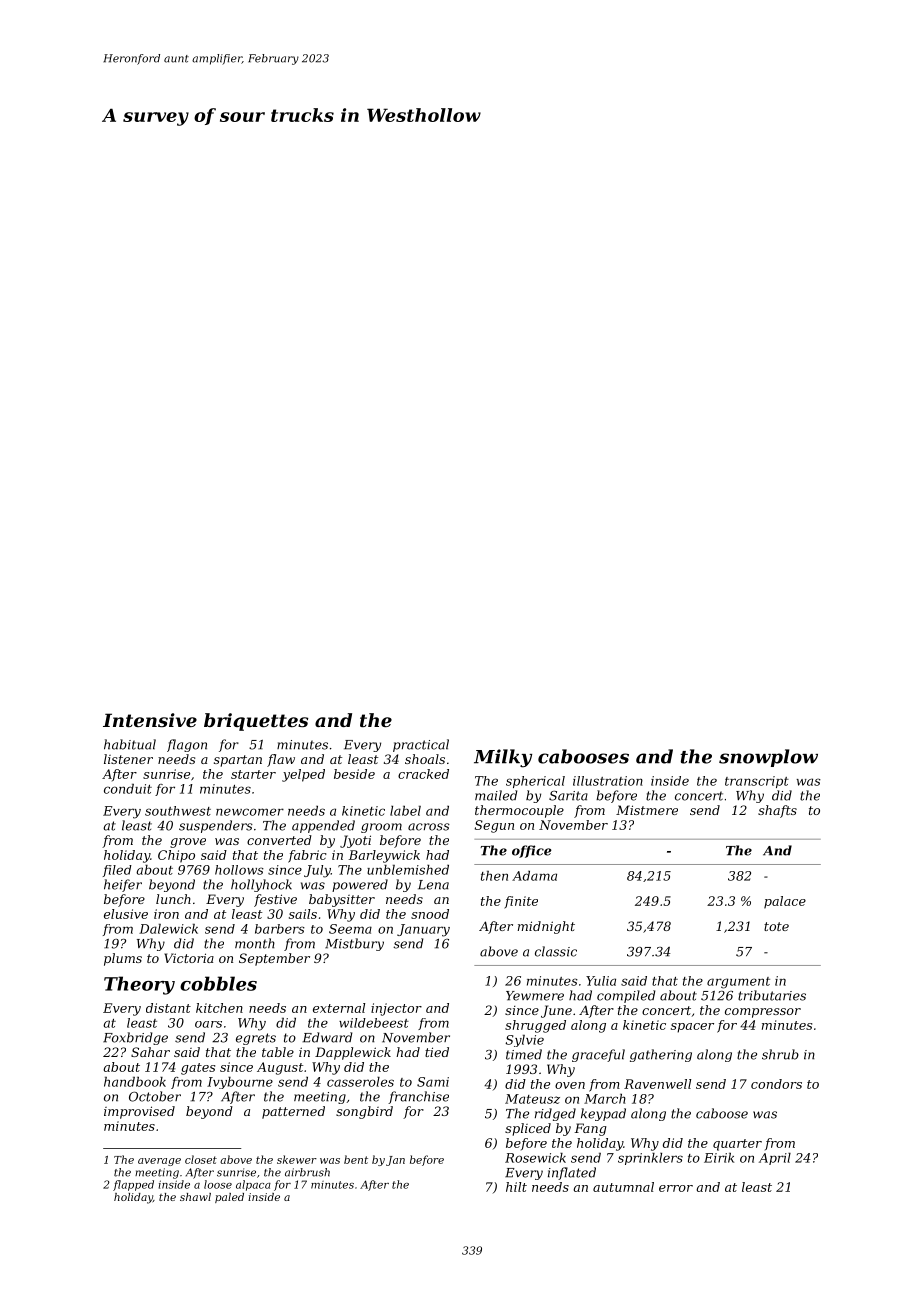  What do you see at coordinates (516, 1187) in the screenshot?
I see `hilt` at bounding box center [516, 1187].
